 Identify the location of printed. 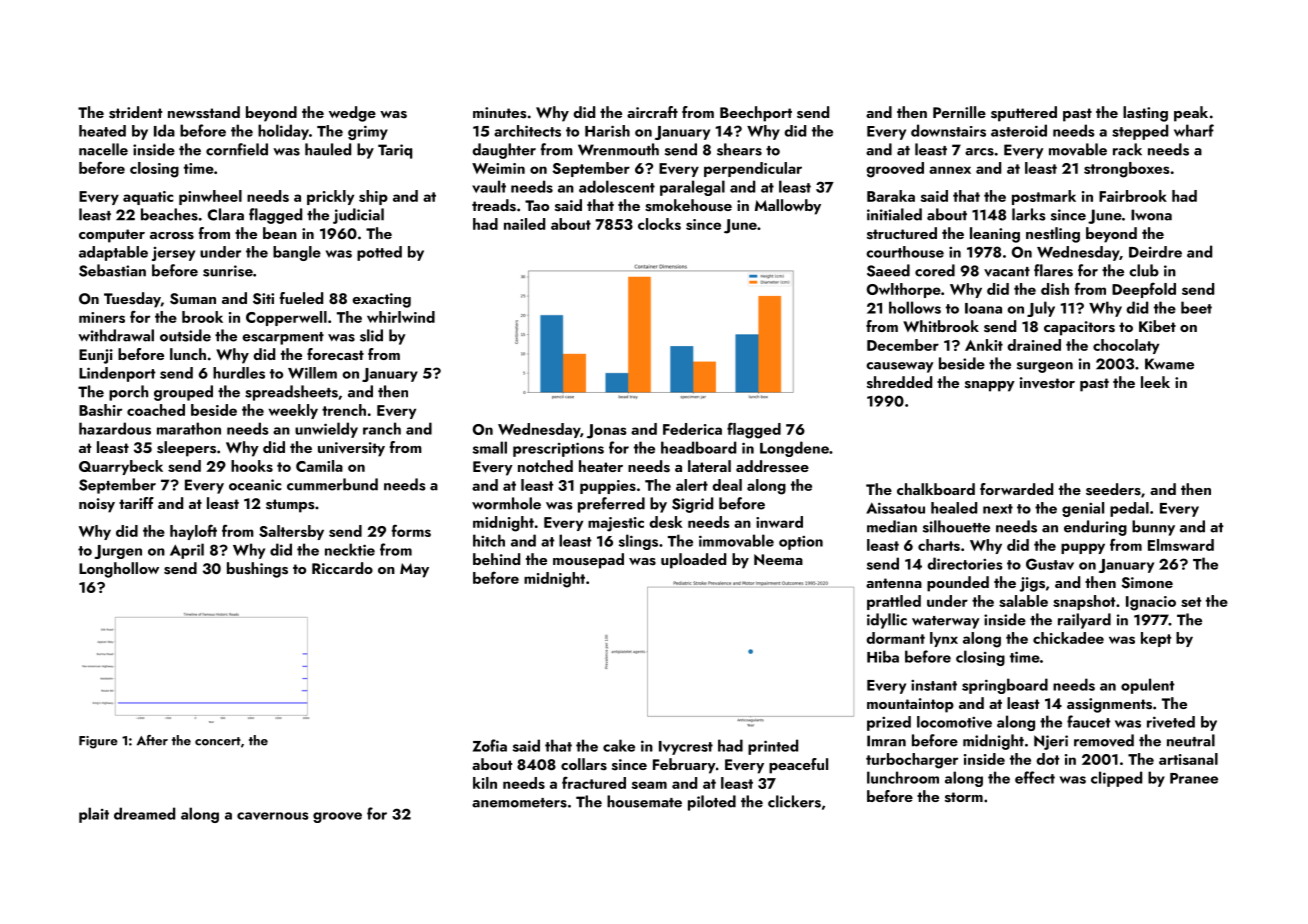
(773, 747).
